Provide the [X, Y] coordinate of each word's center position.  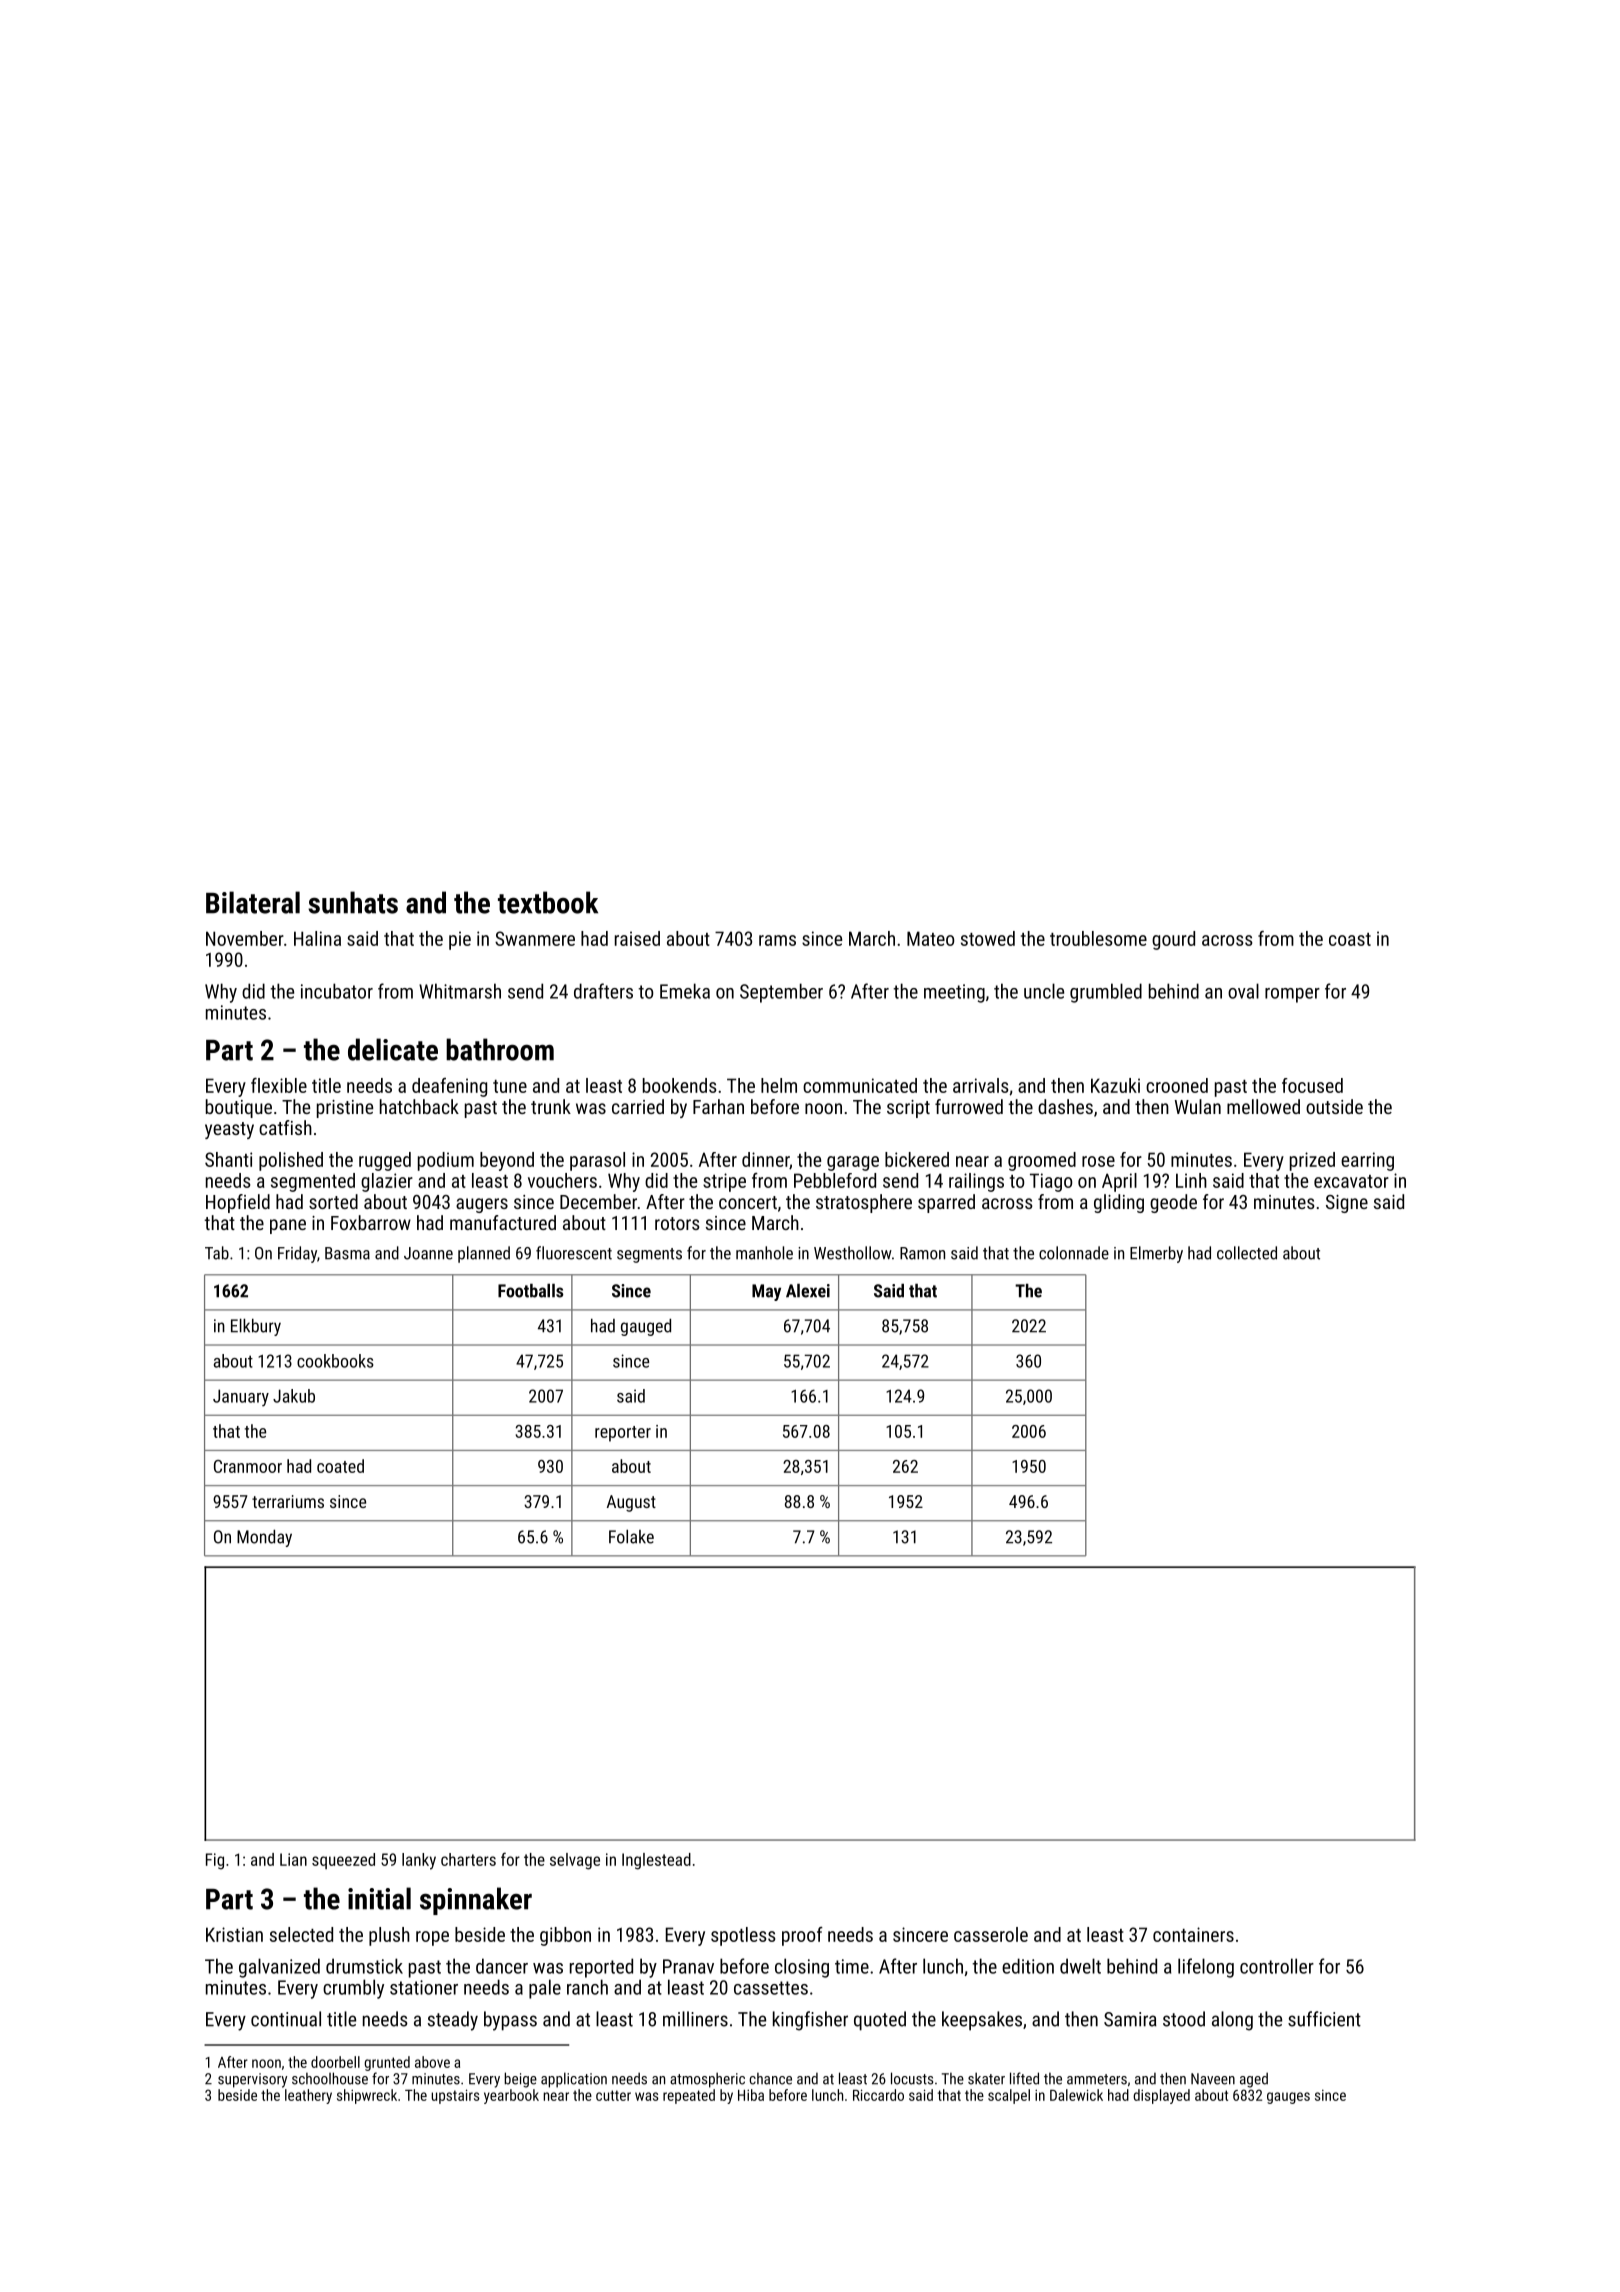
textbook [548, 902]
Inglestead [656, 1861]
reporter [623, 1434]
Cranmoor [248, 1466]
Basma [347, 1253]
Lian [293, 1859]
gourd [1173, 940]
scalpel [1009, 2096]
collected [1247, 1253]
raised [637, 938]
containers [1193, 1934]
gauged [646, 1327]
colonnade [1074, 1253]
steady [453, 2021]
